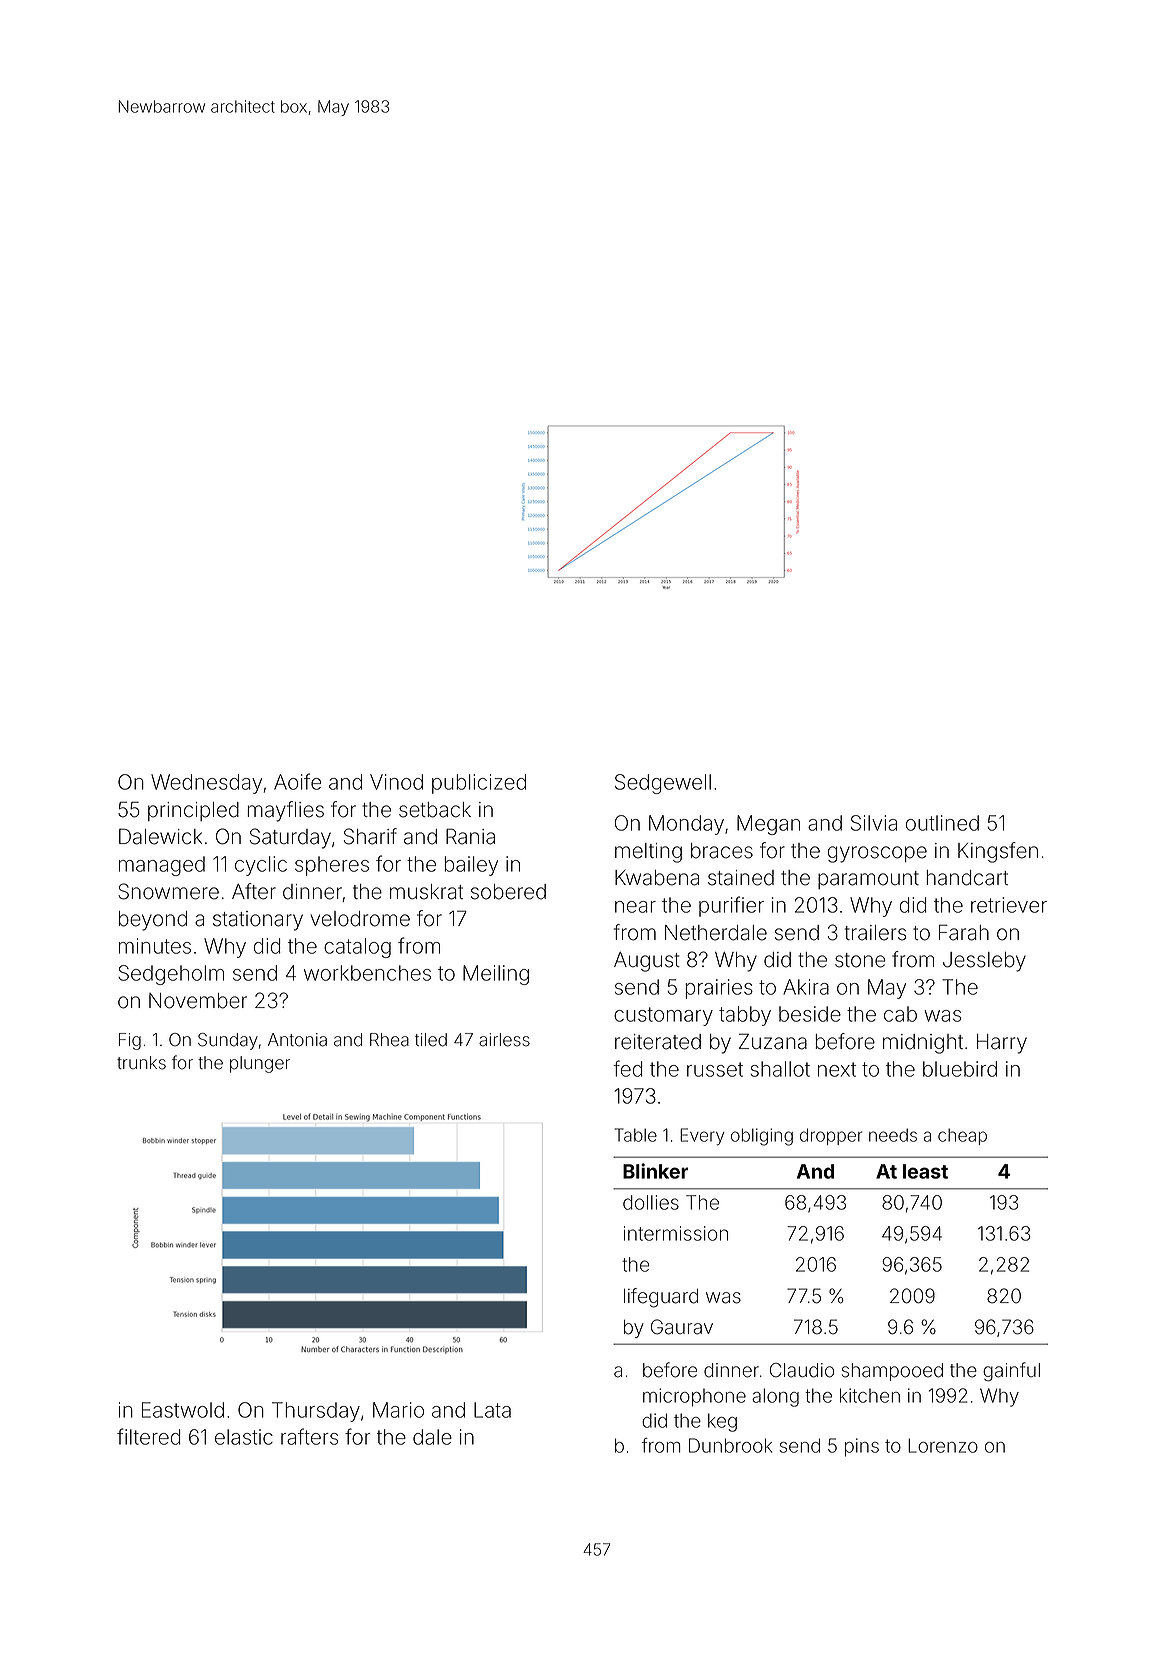 This image has width=1165, height=1654. I want to click on Lorenzo, so click(943, 1445).
